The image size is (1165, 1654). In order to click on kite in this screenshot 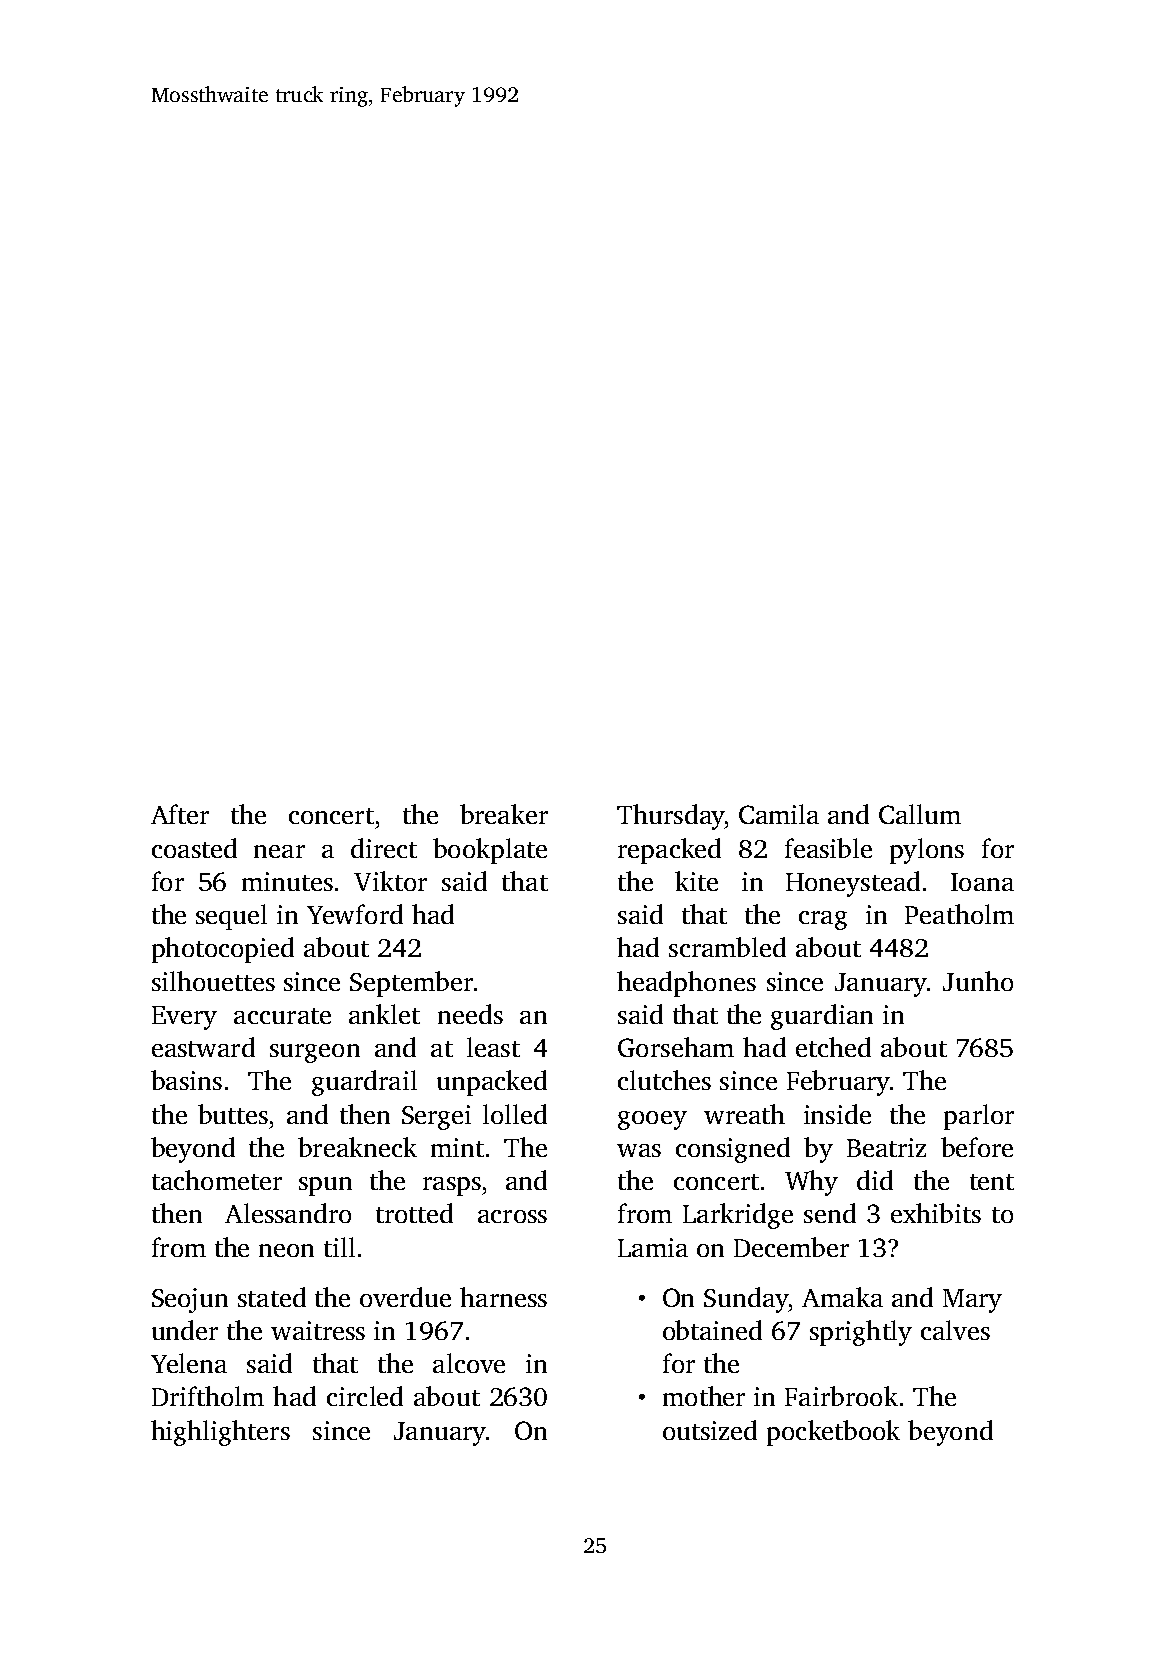, I will do `click(696, 881)`.
